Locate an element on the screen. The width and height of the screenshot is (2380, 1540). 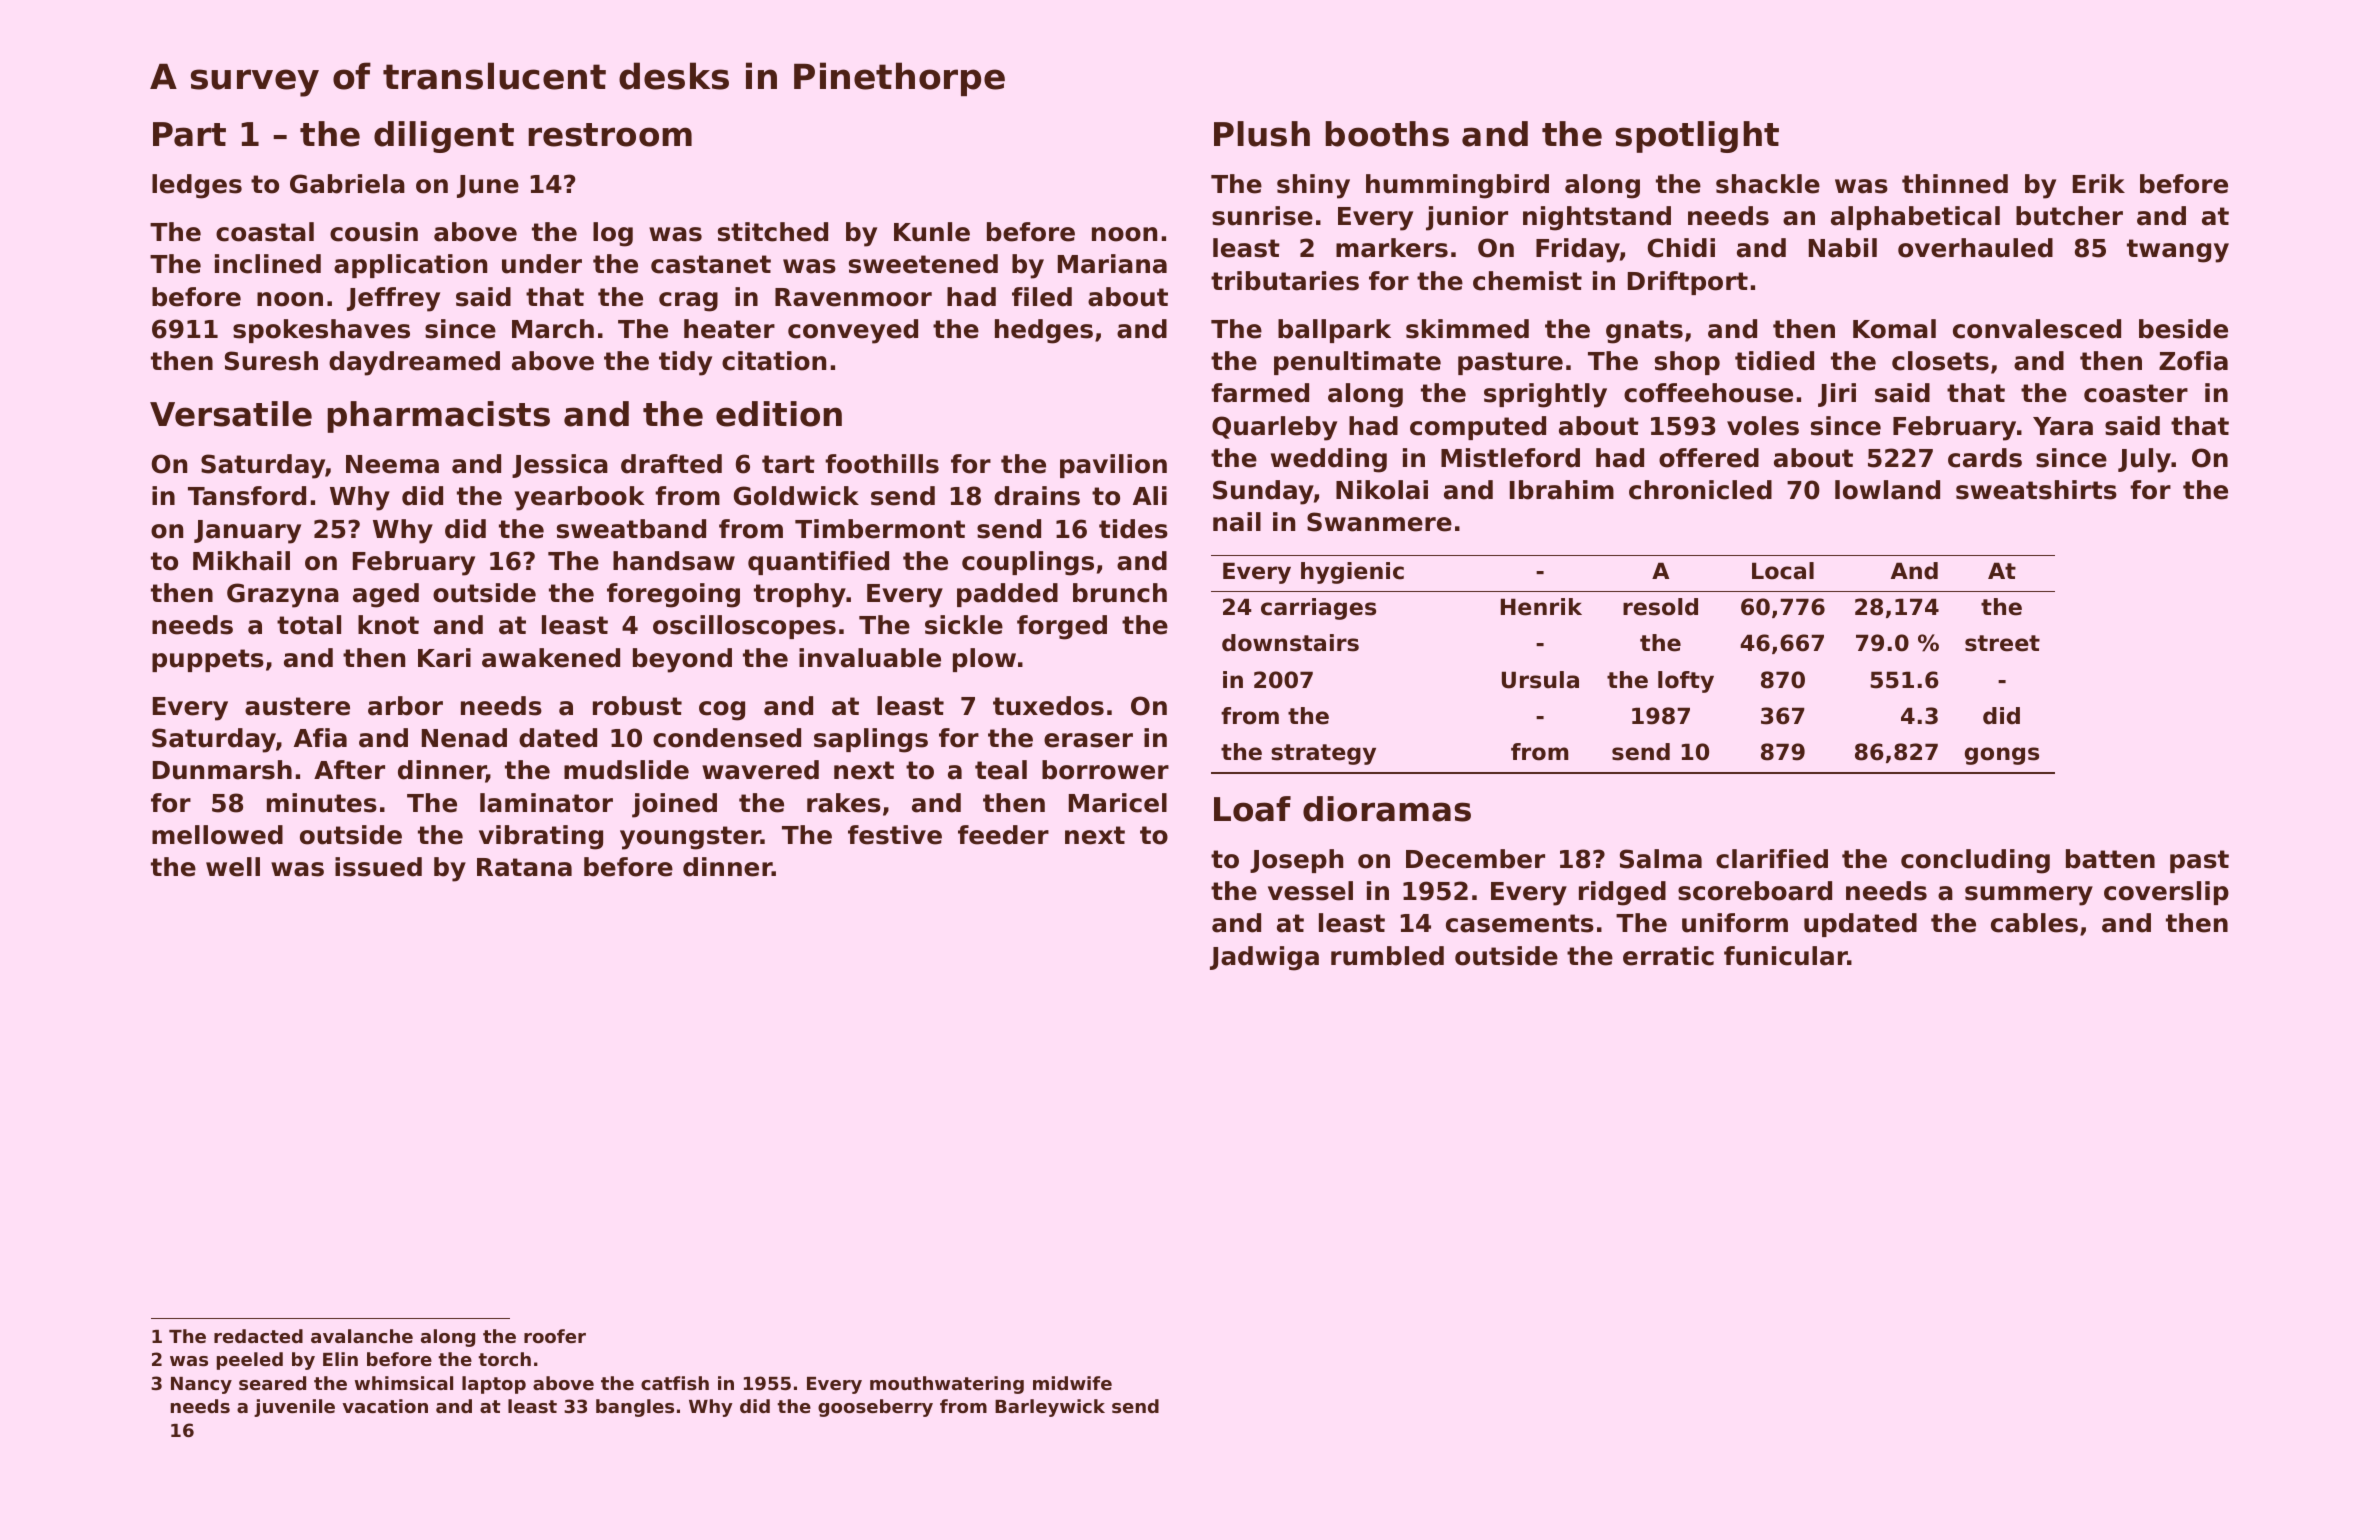
downstairs is located at coordinates (1290, 643).
